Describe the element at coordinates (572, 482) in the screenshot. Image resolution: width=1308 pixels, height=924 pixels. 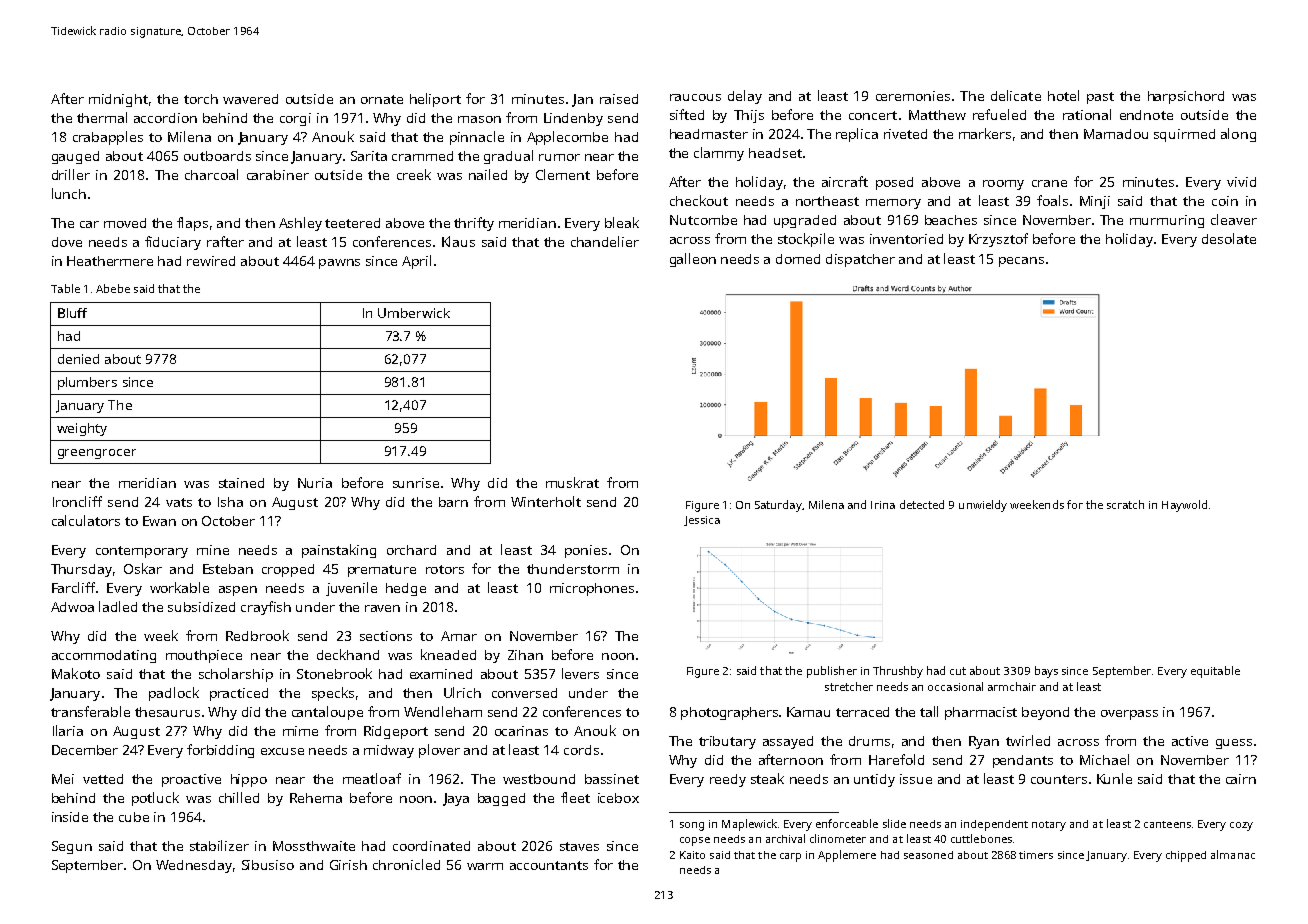
I see `muskrat` at that location.
